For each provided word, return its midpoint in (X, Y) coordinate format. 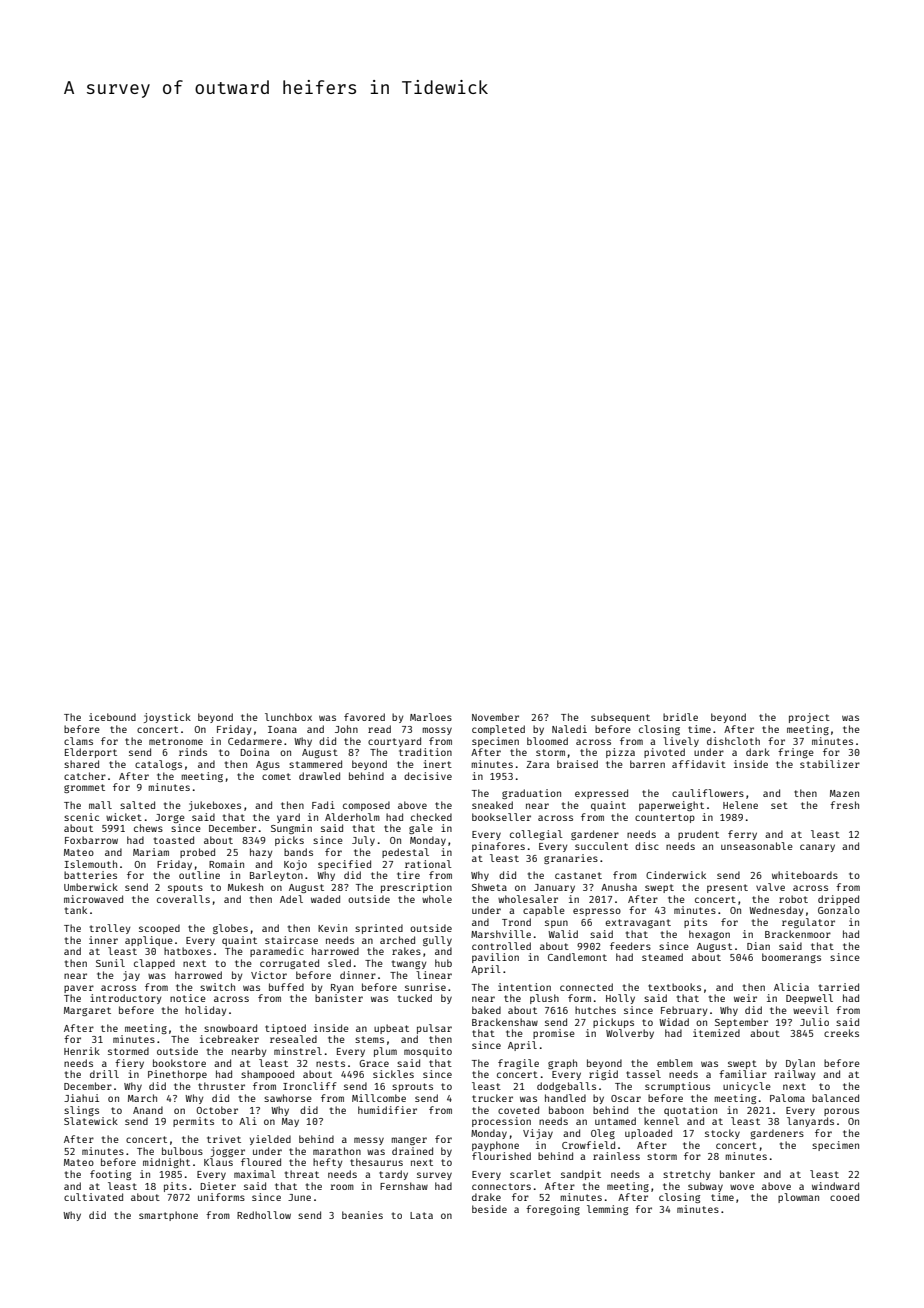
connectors (501, 1186)
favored (364, 717)
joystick (167, 718)
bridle (680, 717)
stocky (722, 1134)
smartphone (168, 1216)
